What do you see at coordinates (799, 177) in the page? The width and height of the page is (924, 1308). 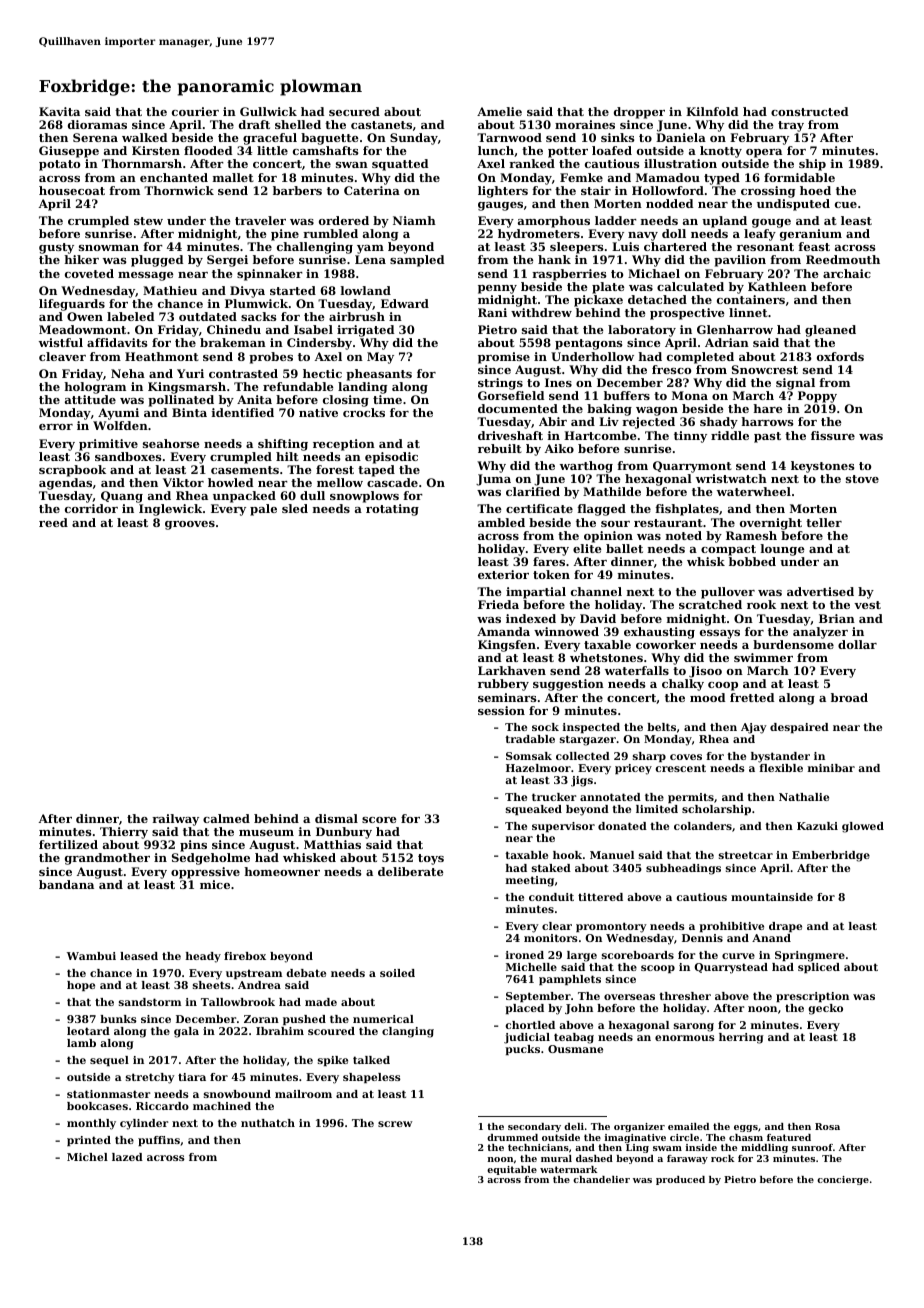 I see `formidable` at bounding box center [799, 177].
